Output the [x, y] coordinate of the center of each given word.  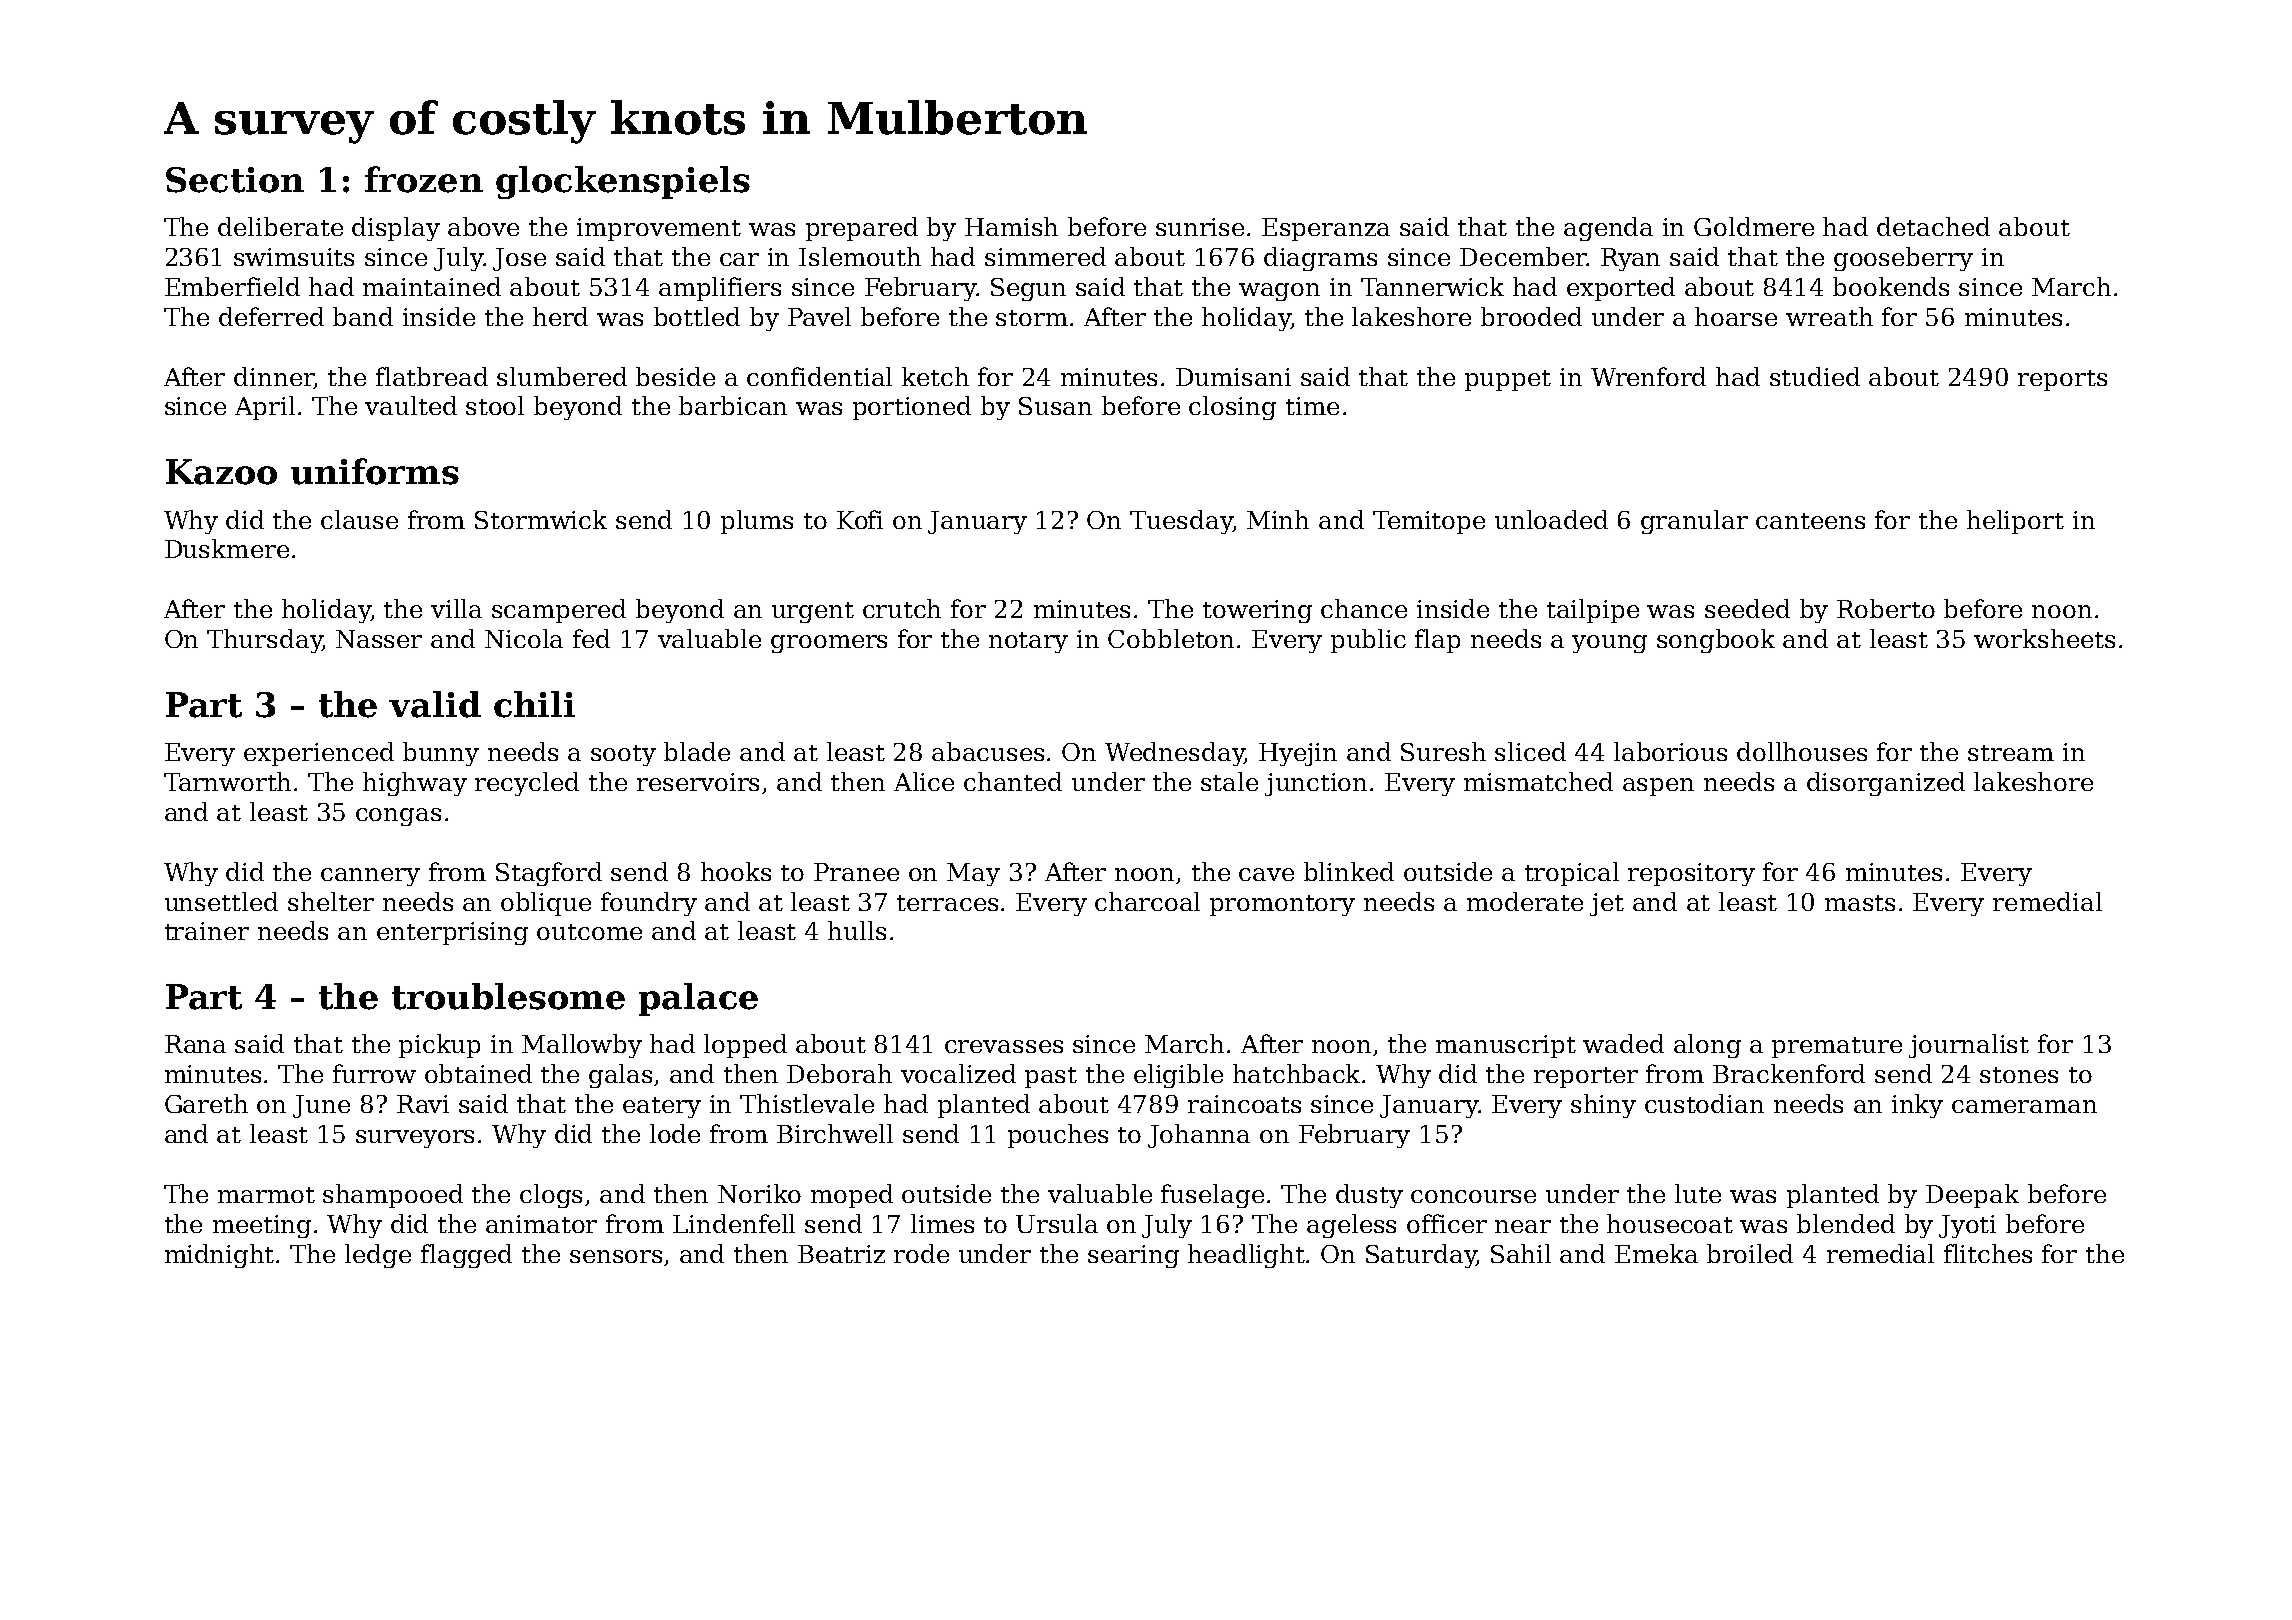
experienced [319, 754]
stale [1229, 781]
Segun [1028, 289]
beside [675, 376]
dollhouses [1802, 751]
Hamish [1011, 226]
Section [235, 180]
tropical [1572, 874]
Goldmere [1754, 226]
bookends [1891, 286]
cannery [370, 877]
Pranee [856, 872]
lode [675, 1133]
